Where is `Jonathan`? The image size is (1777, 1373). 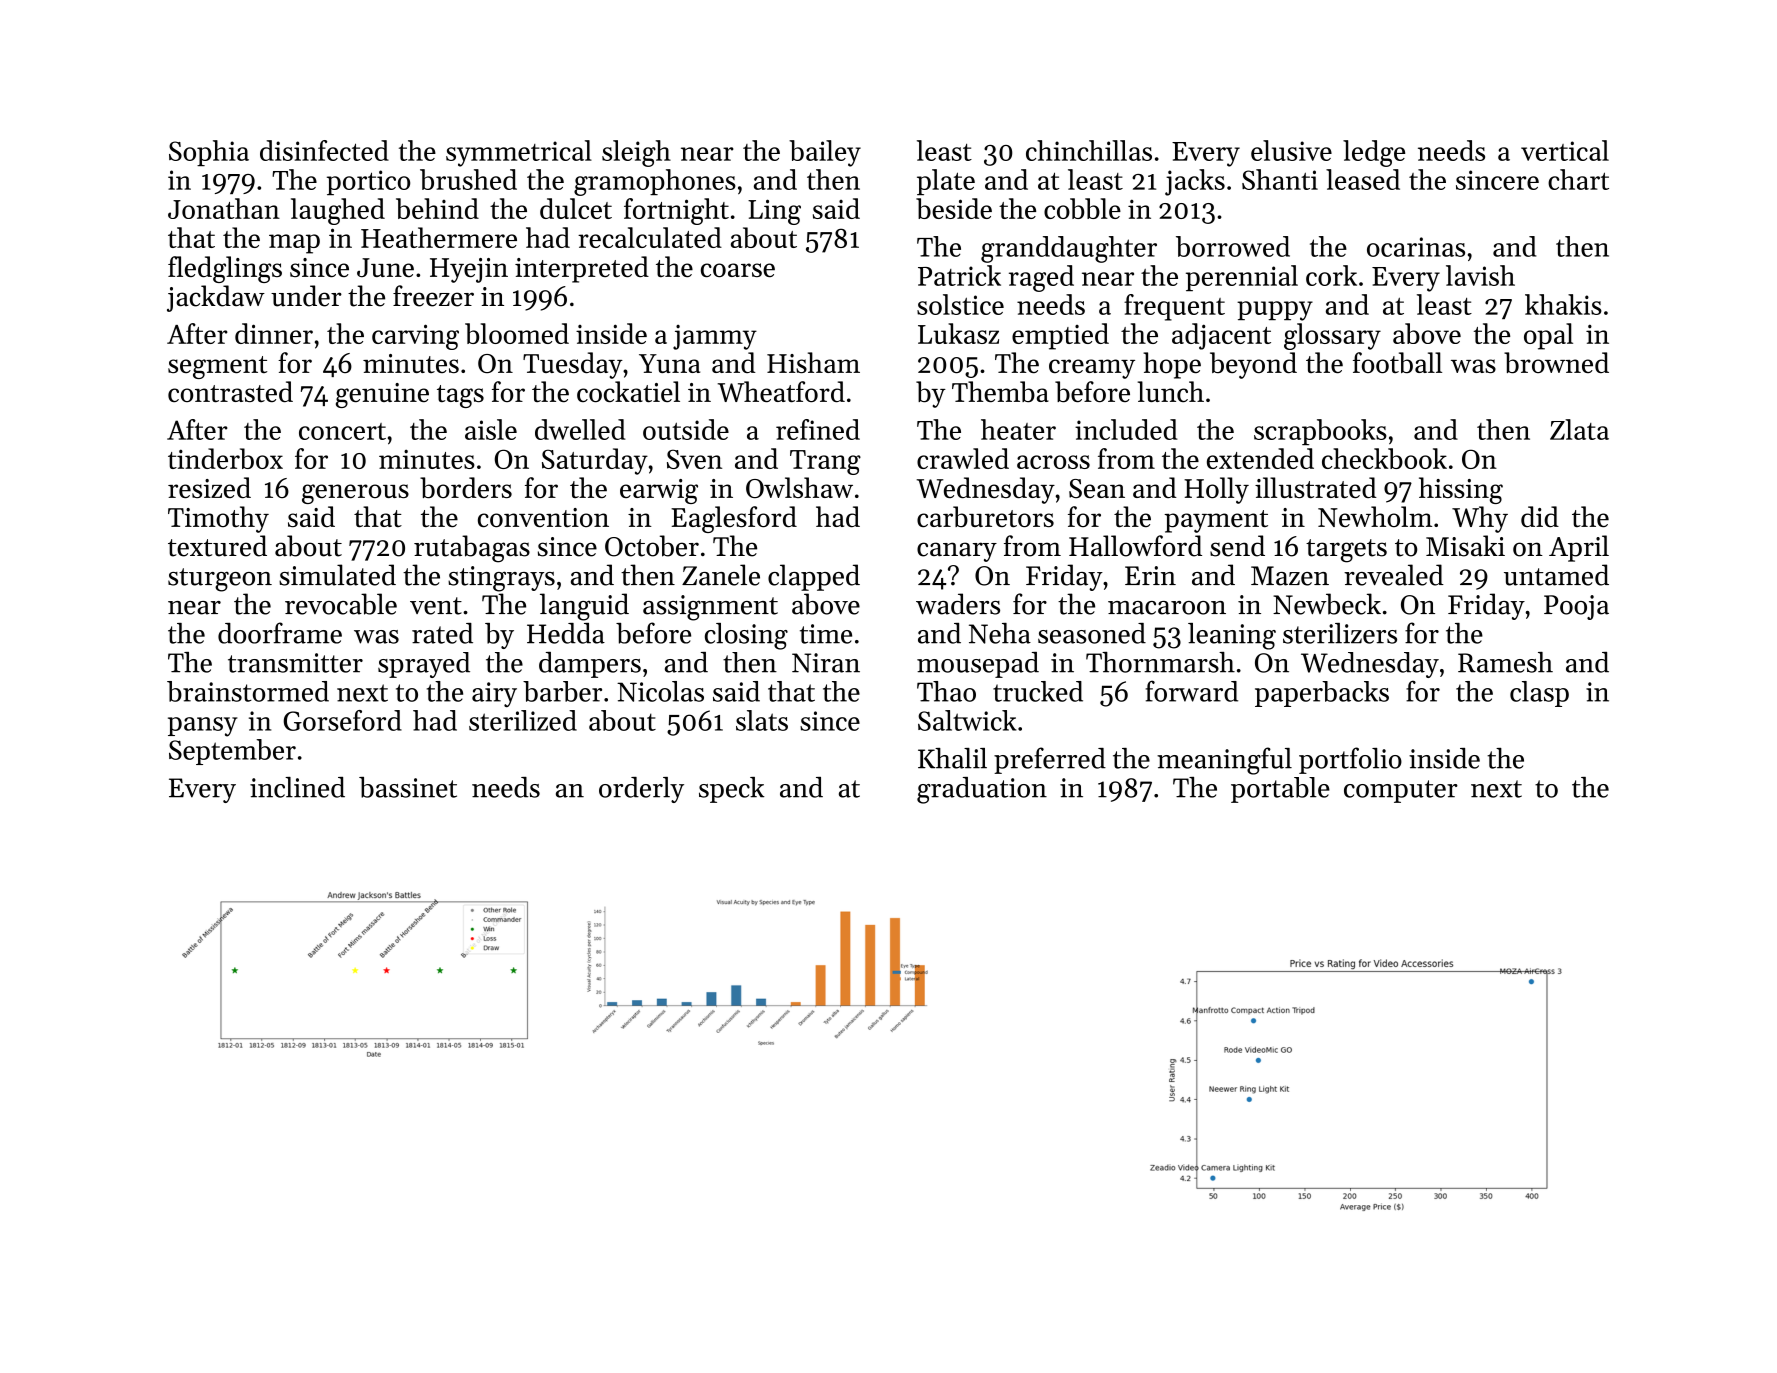 Jonathan is located at coordinates (224, 208).
